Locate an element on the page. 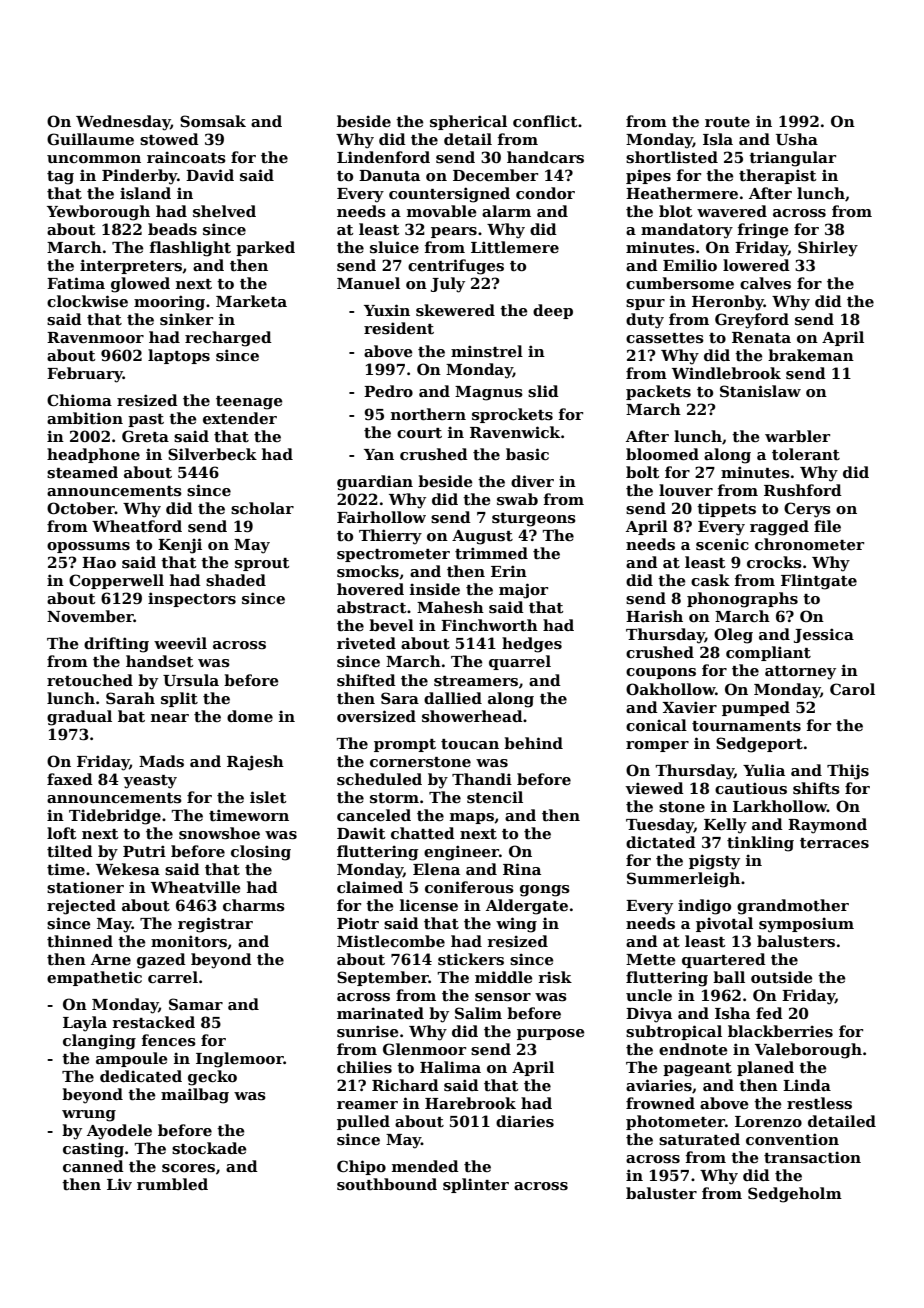  Heathermere is located at coordinates (682, 193).
